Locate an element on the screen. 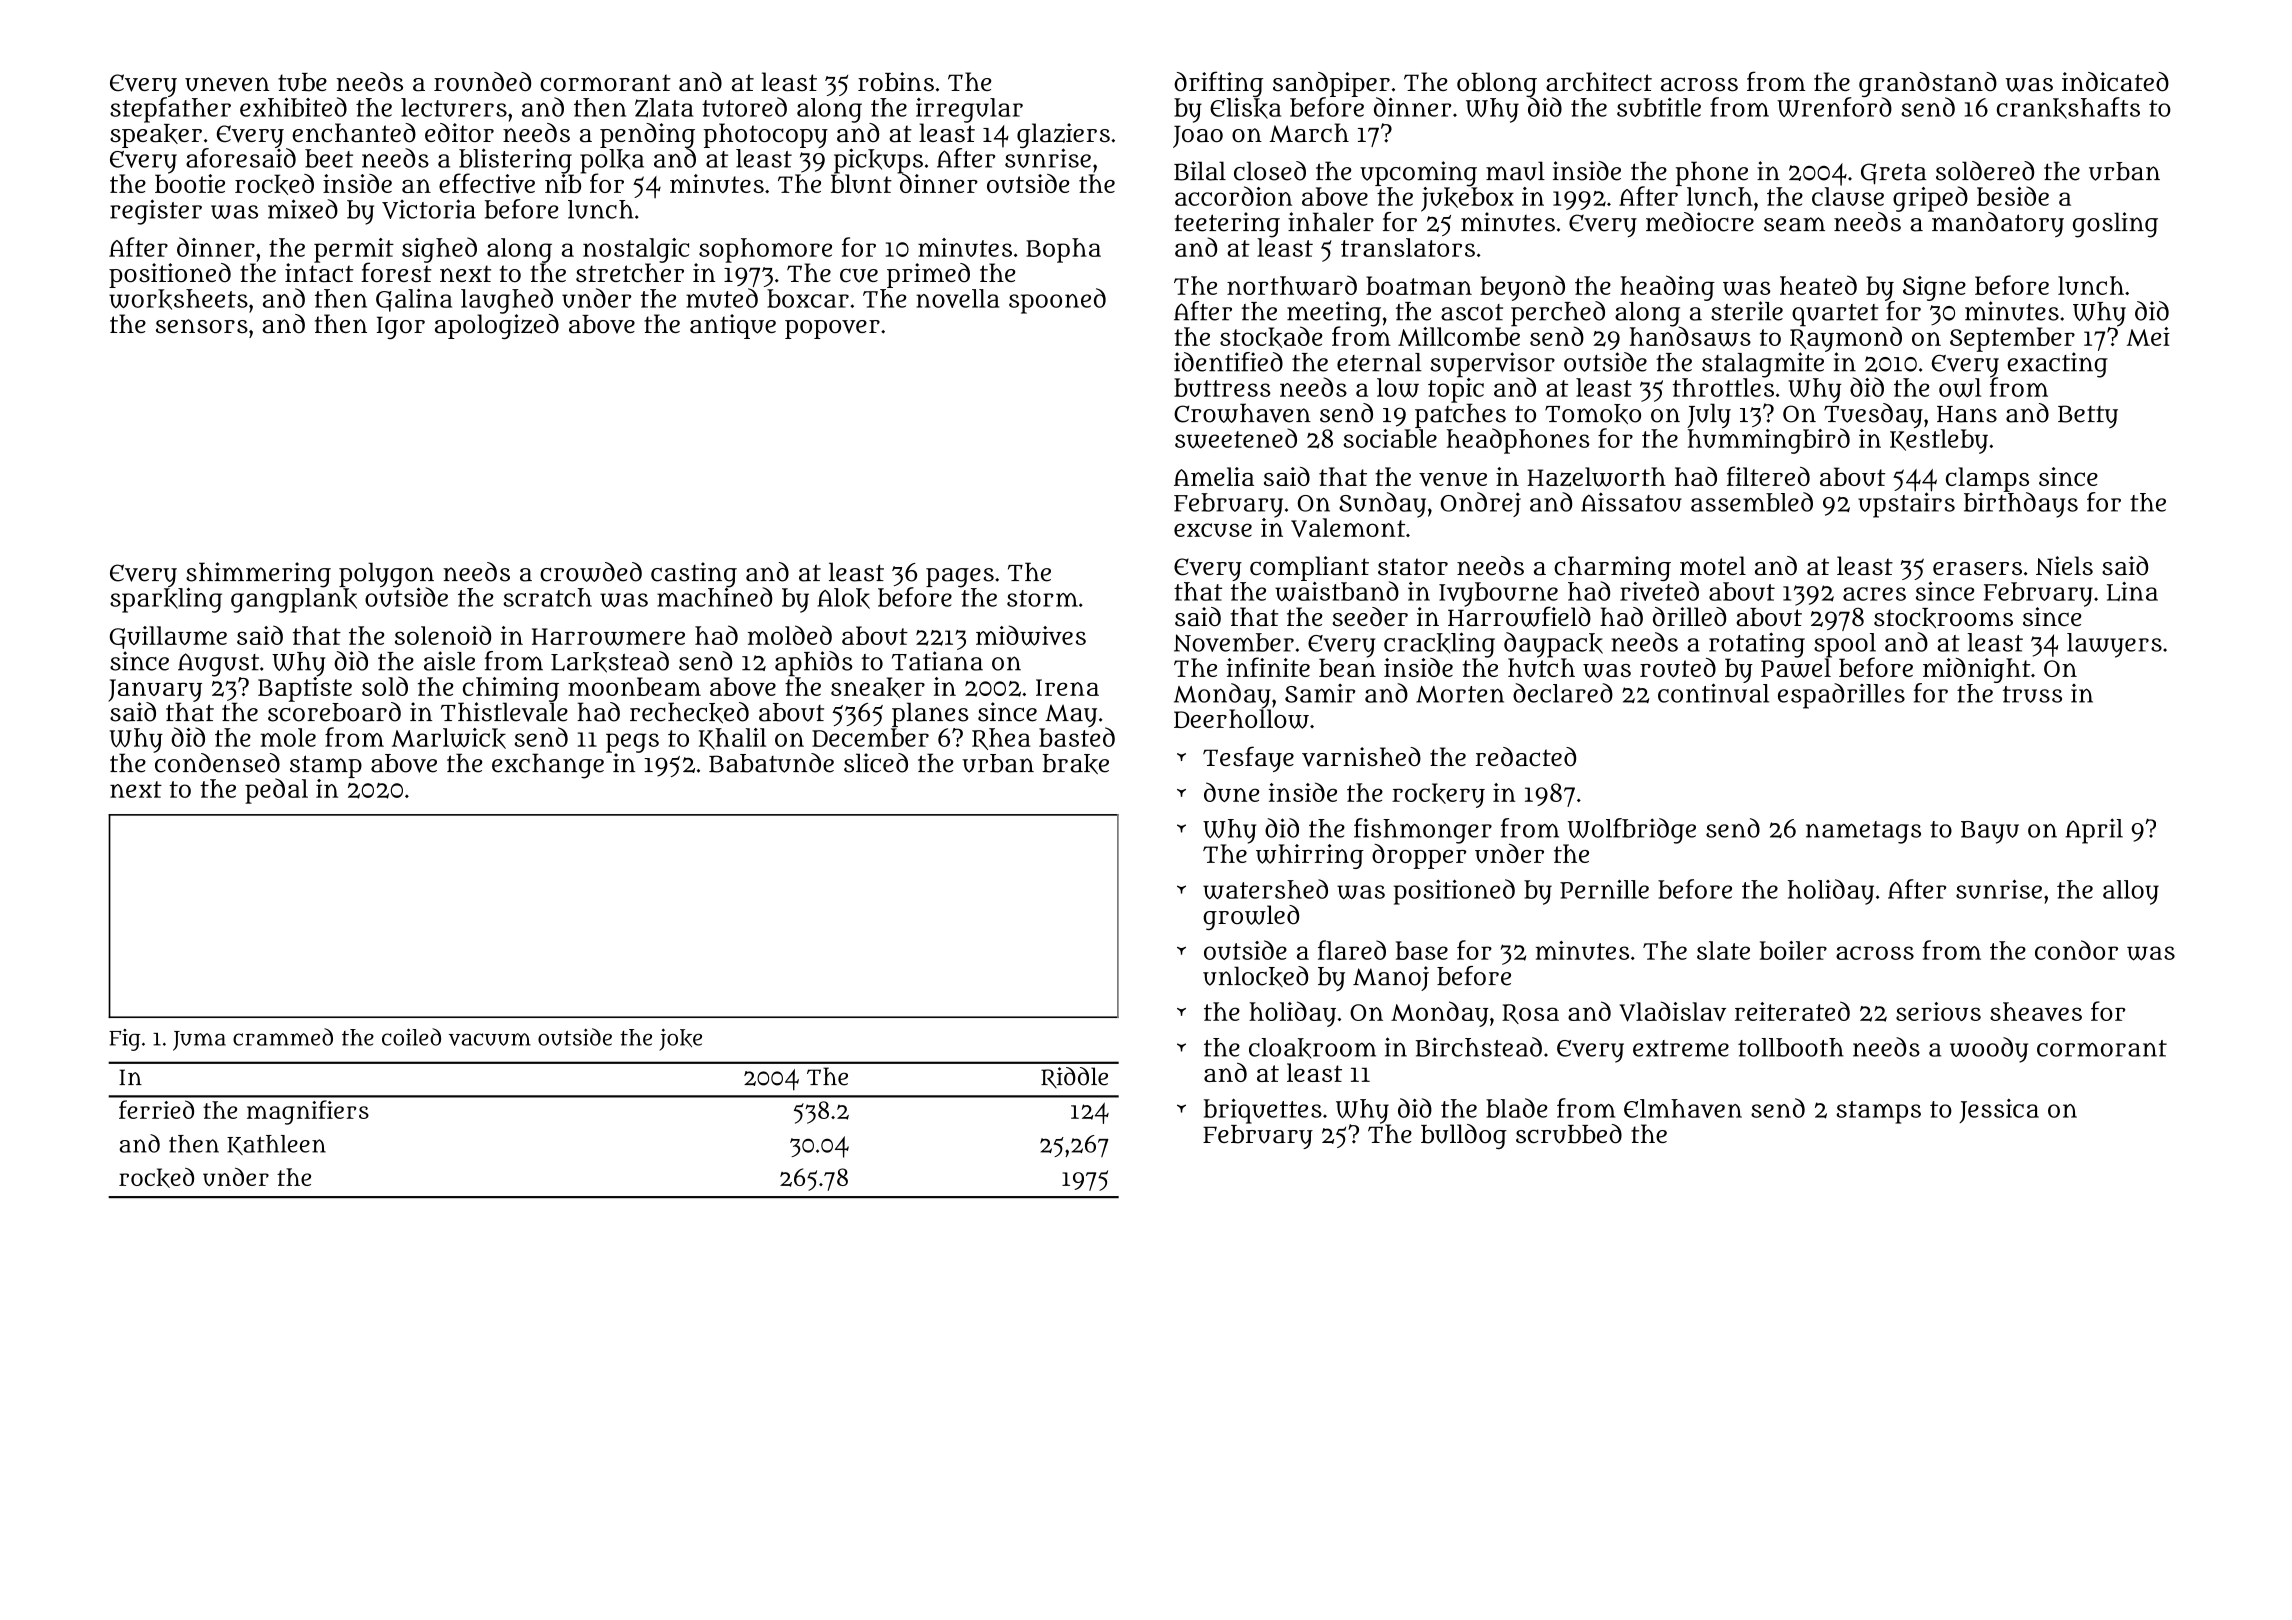  exchange is located at coordinates (548, 766).
